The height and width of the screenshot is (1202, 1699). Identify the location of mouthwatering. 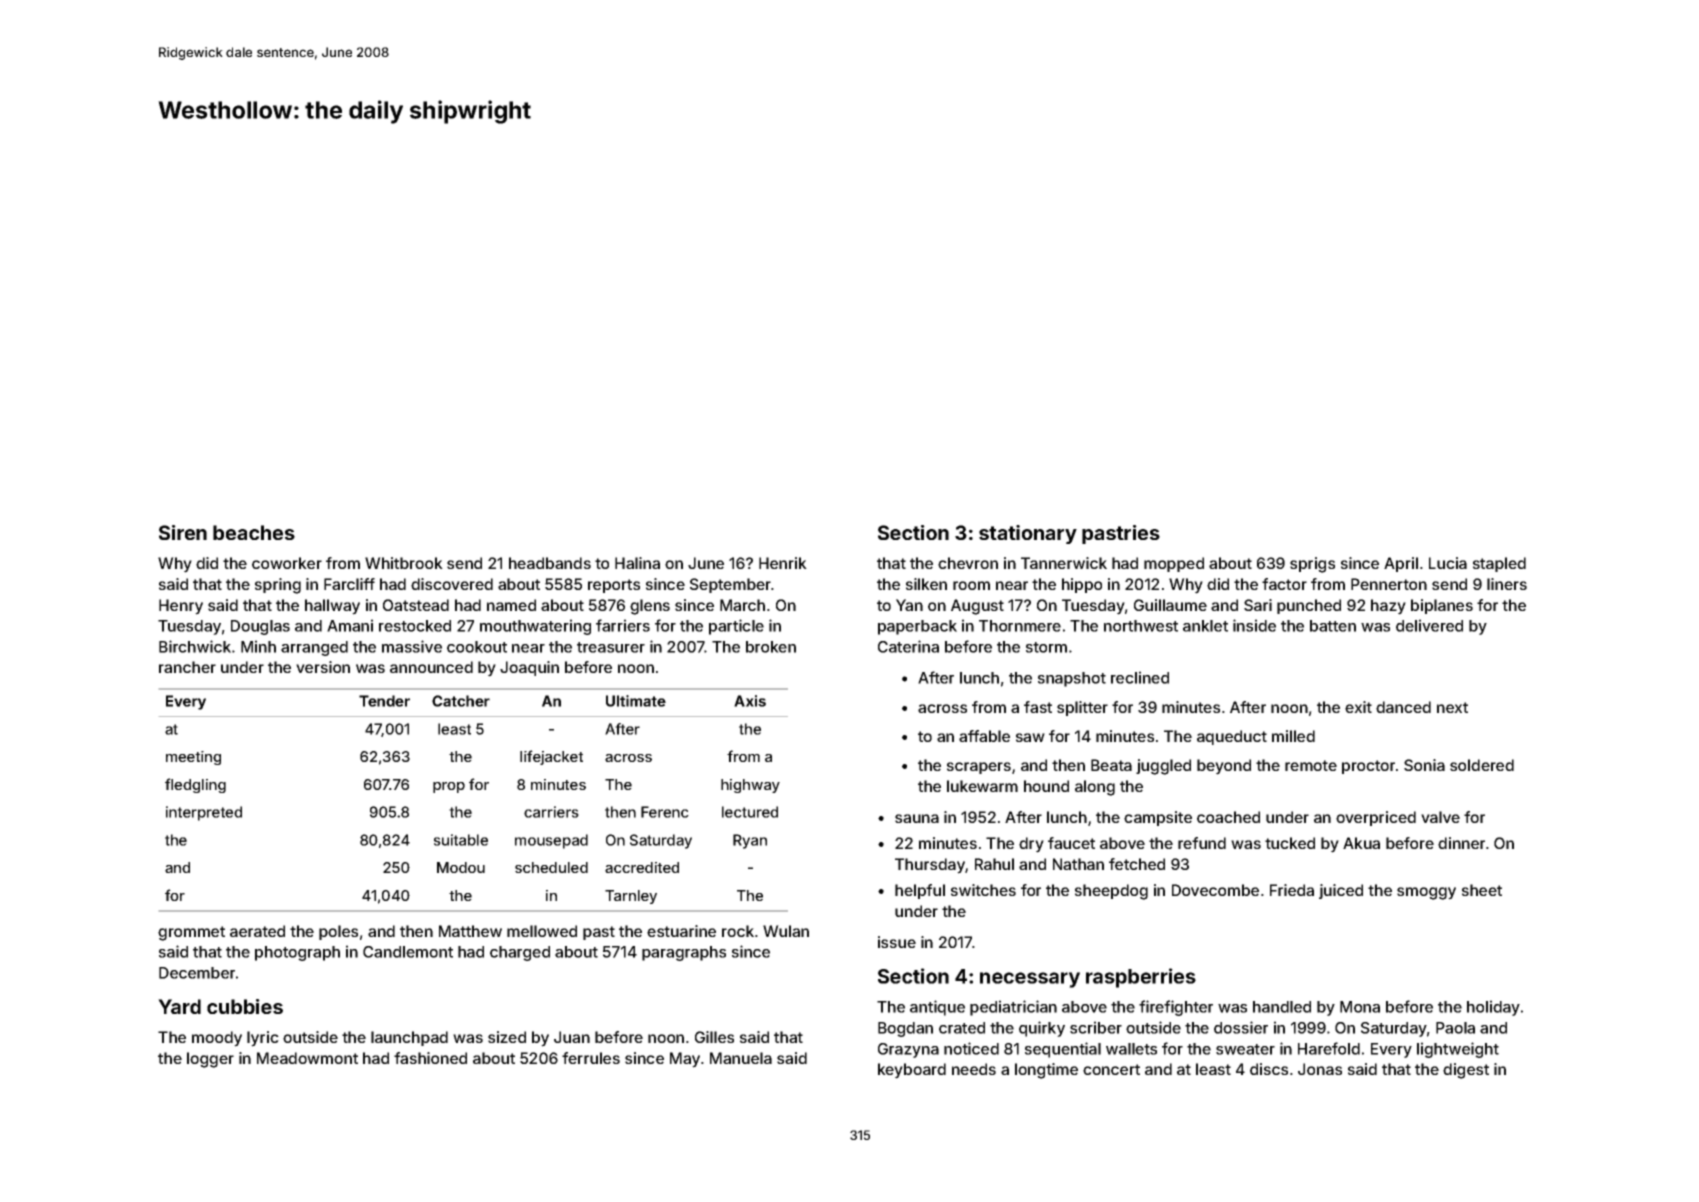
(535, 627).
